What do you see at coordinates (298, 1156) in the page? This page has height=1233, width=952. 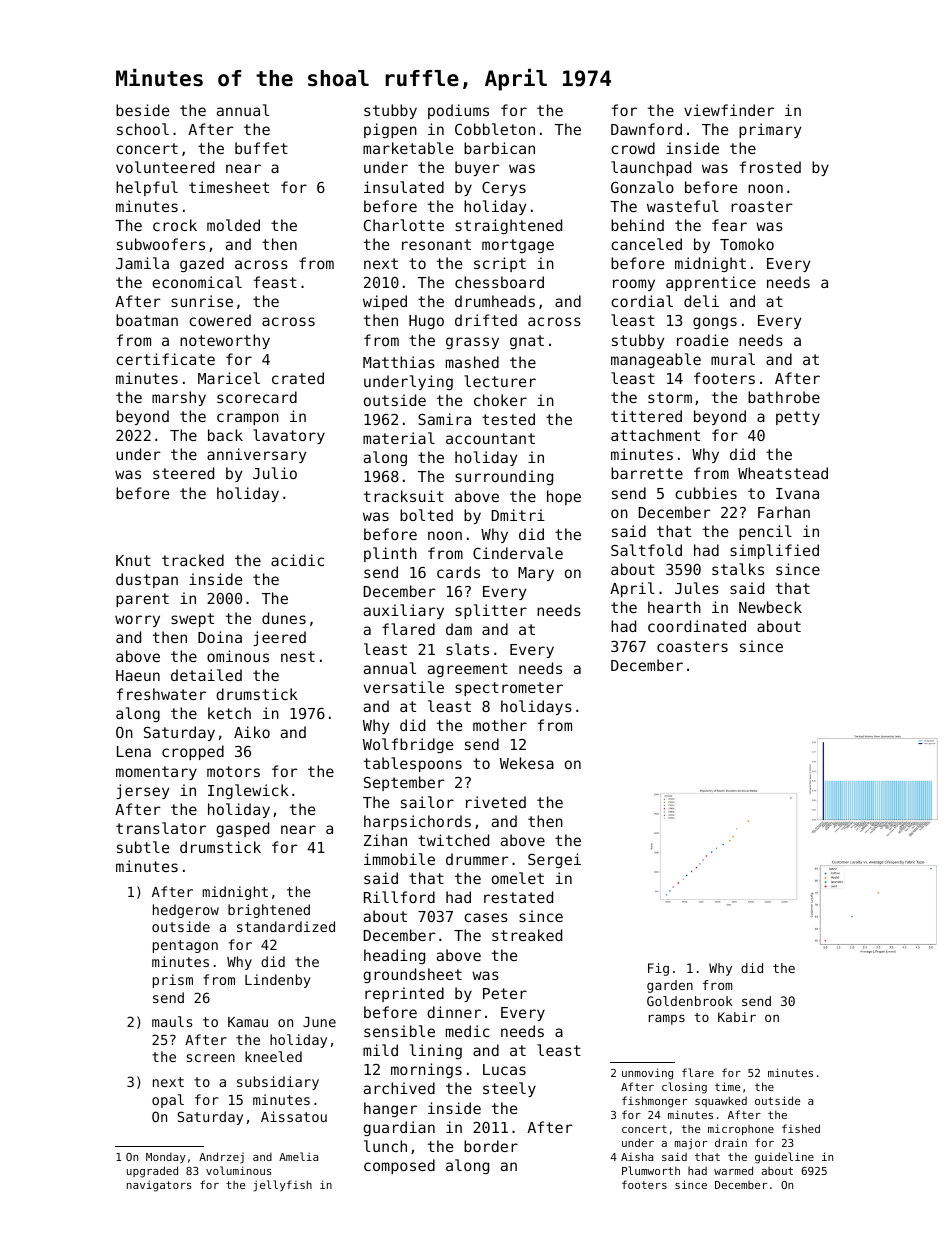 I see `Amelia` at bounding box center [298, 1156].
